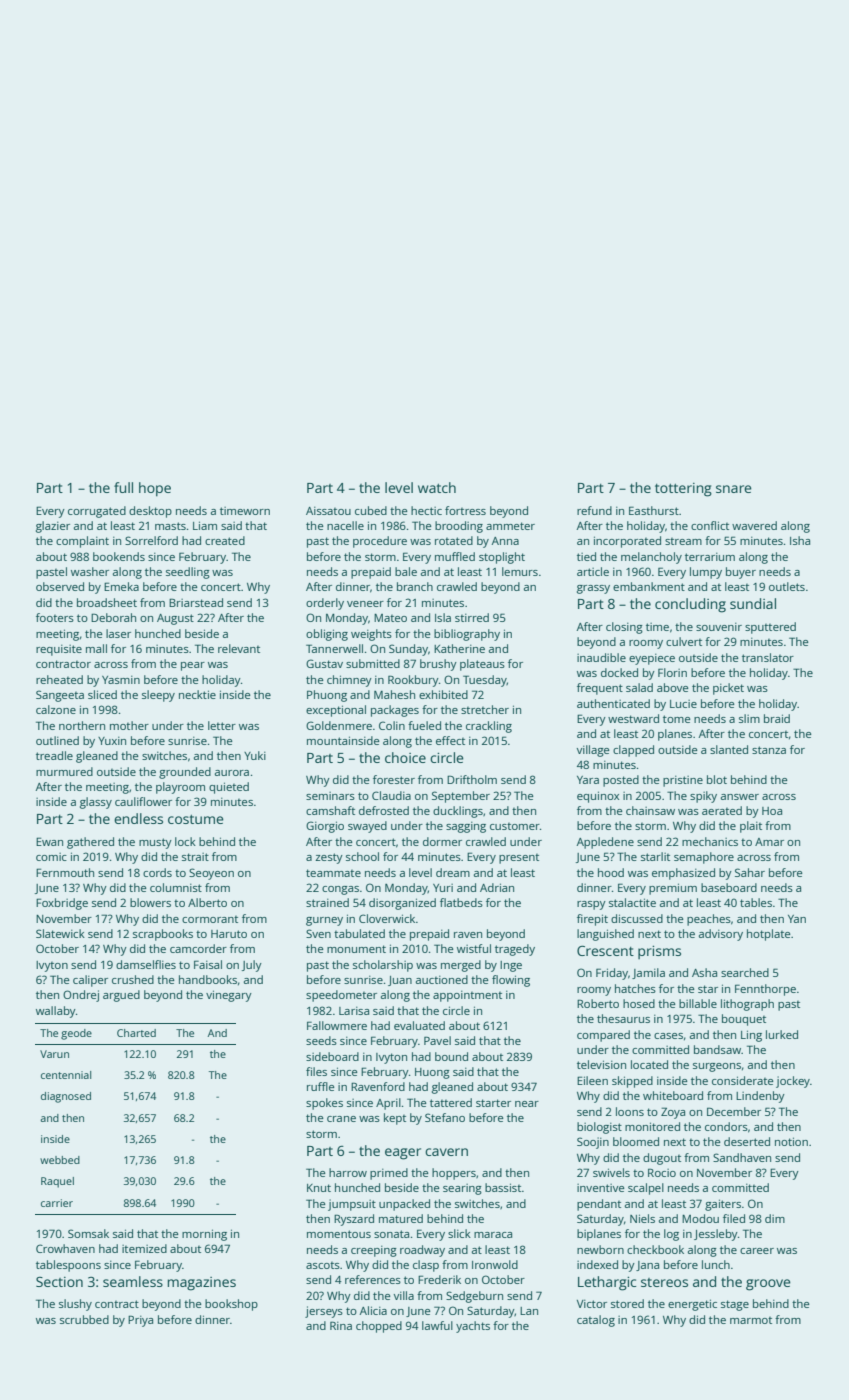 This screenshot has width=849, height=1400. I want to click on bouquet, so click(744, 1020).
